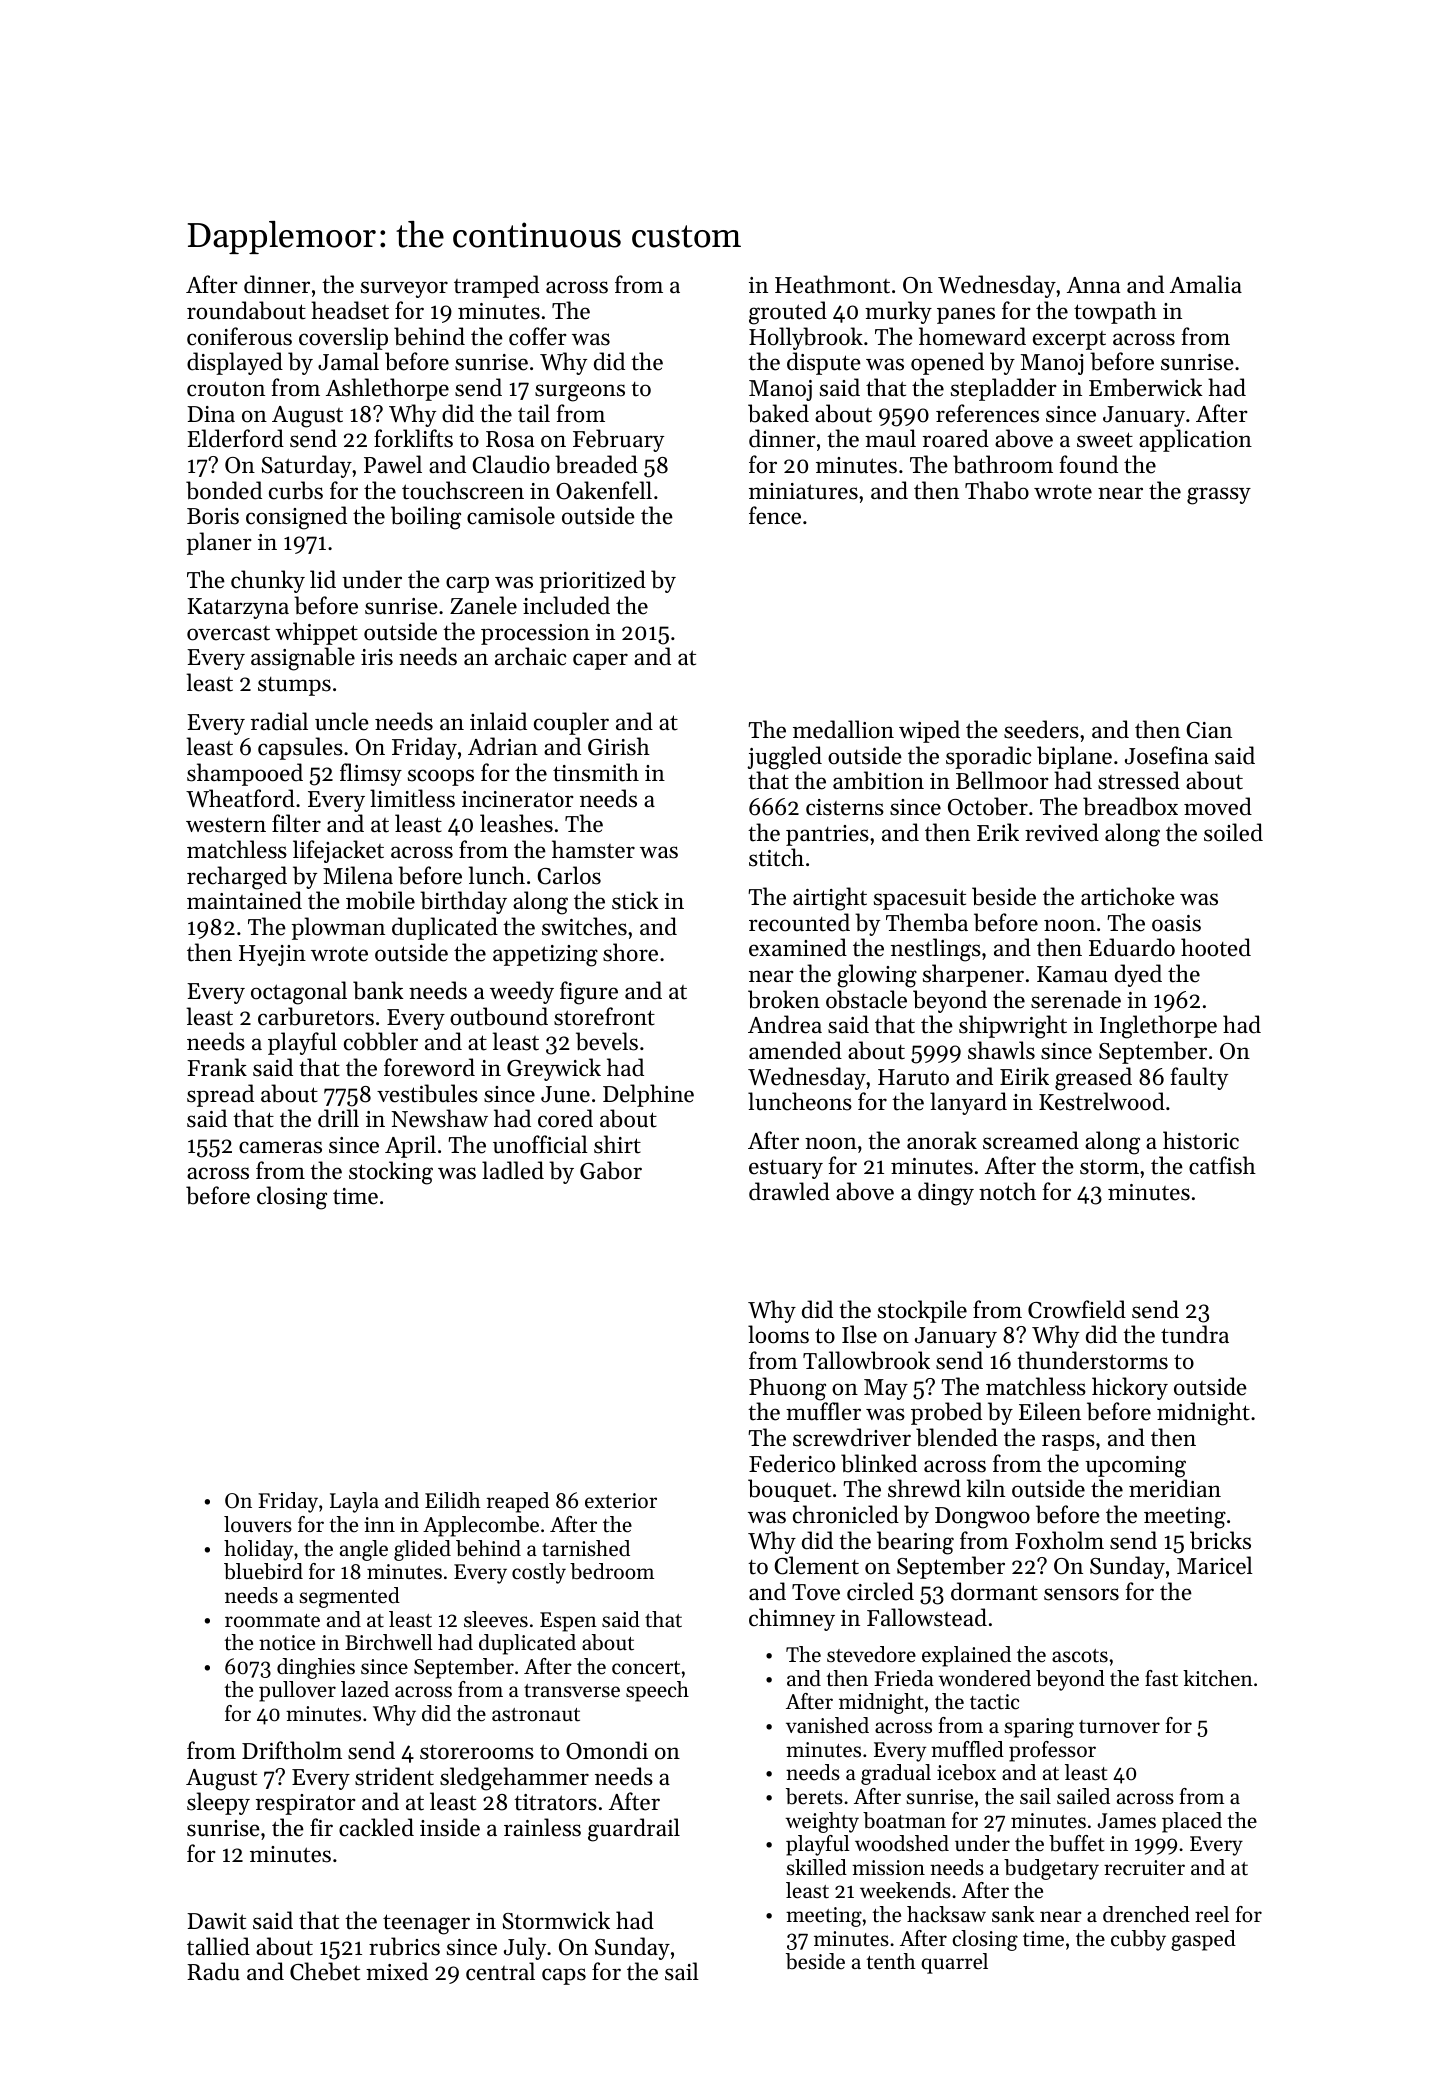 This page has height=2100, width=1450. What do you see at coordinates (866, 999) in the page?
I see `obstacle` at bounding box center [866, 999].
